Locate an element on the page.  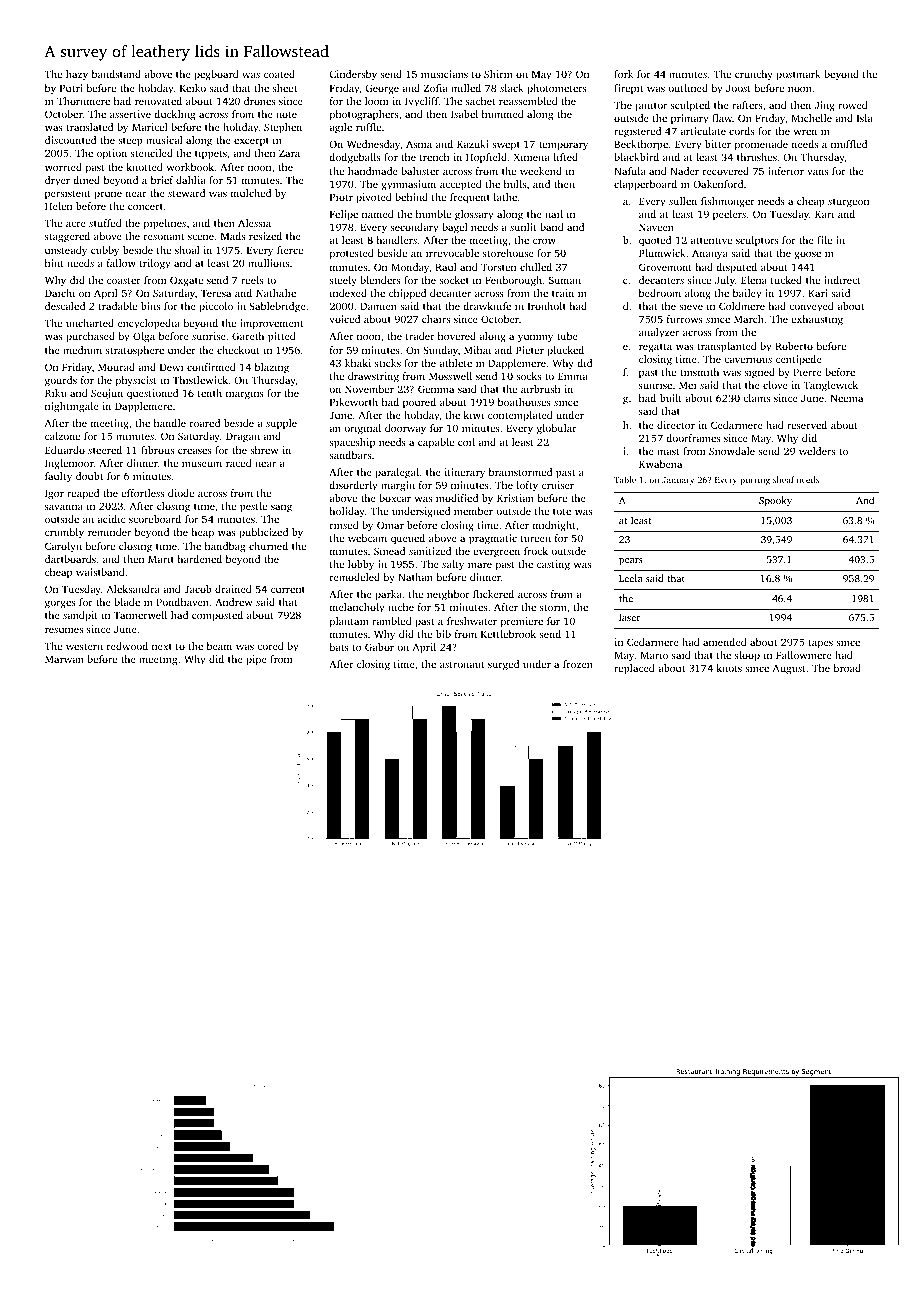
Ivycliff is located at coordinates (422, 102).
